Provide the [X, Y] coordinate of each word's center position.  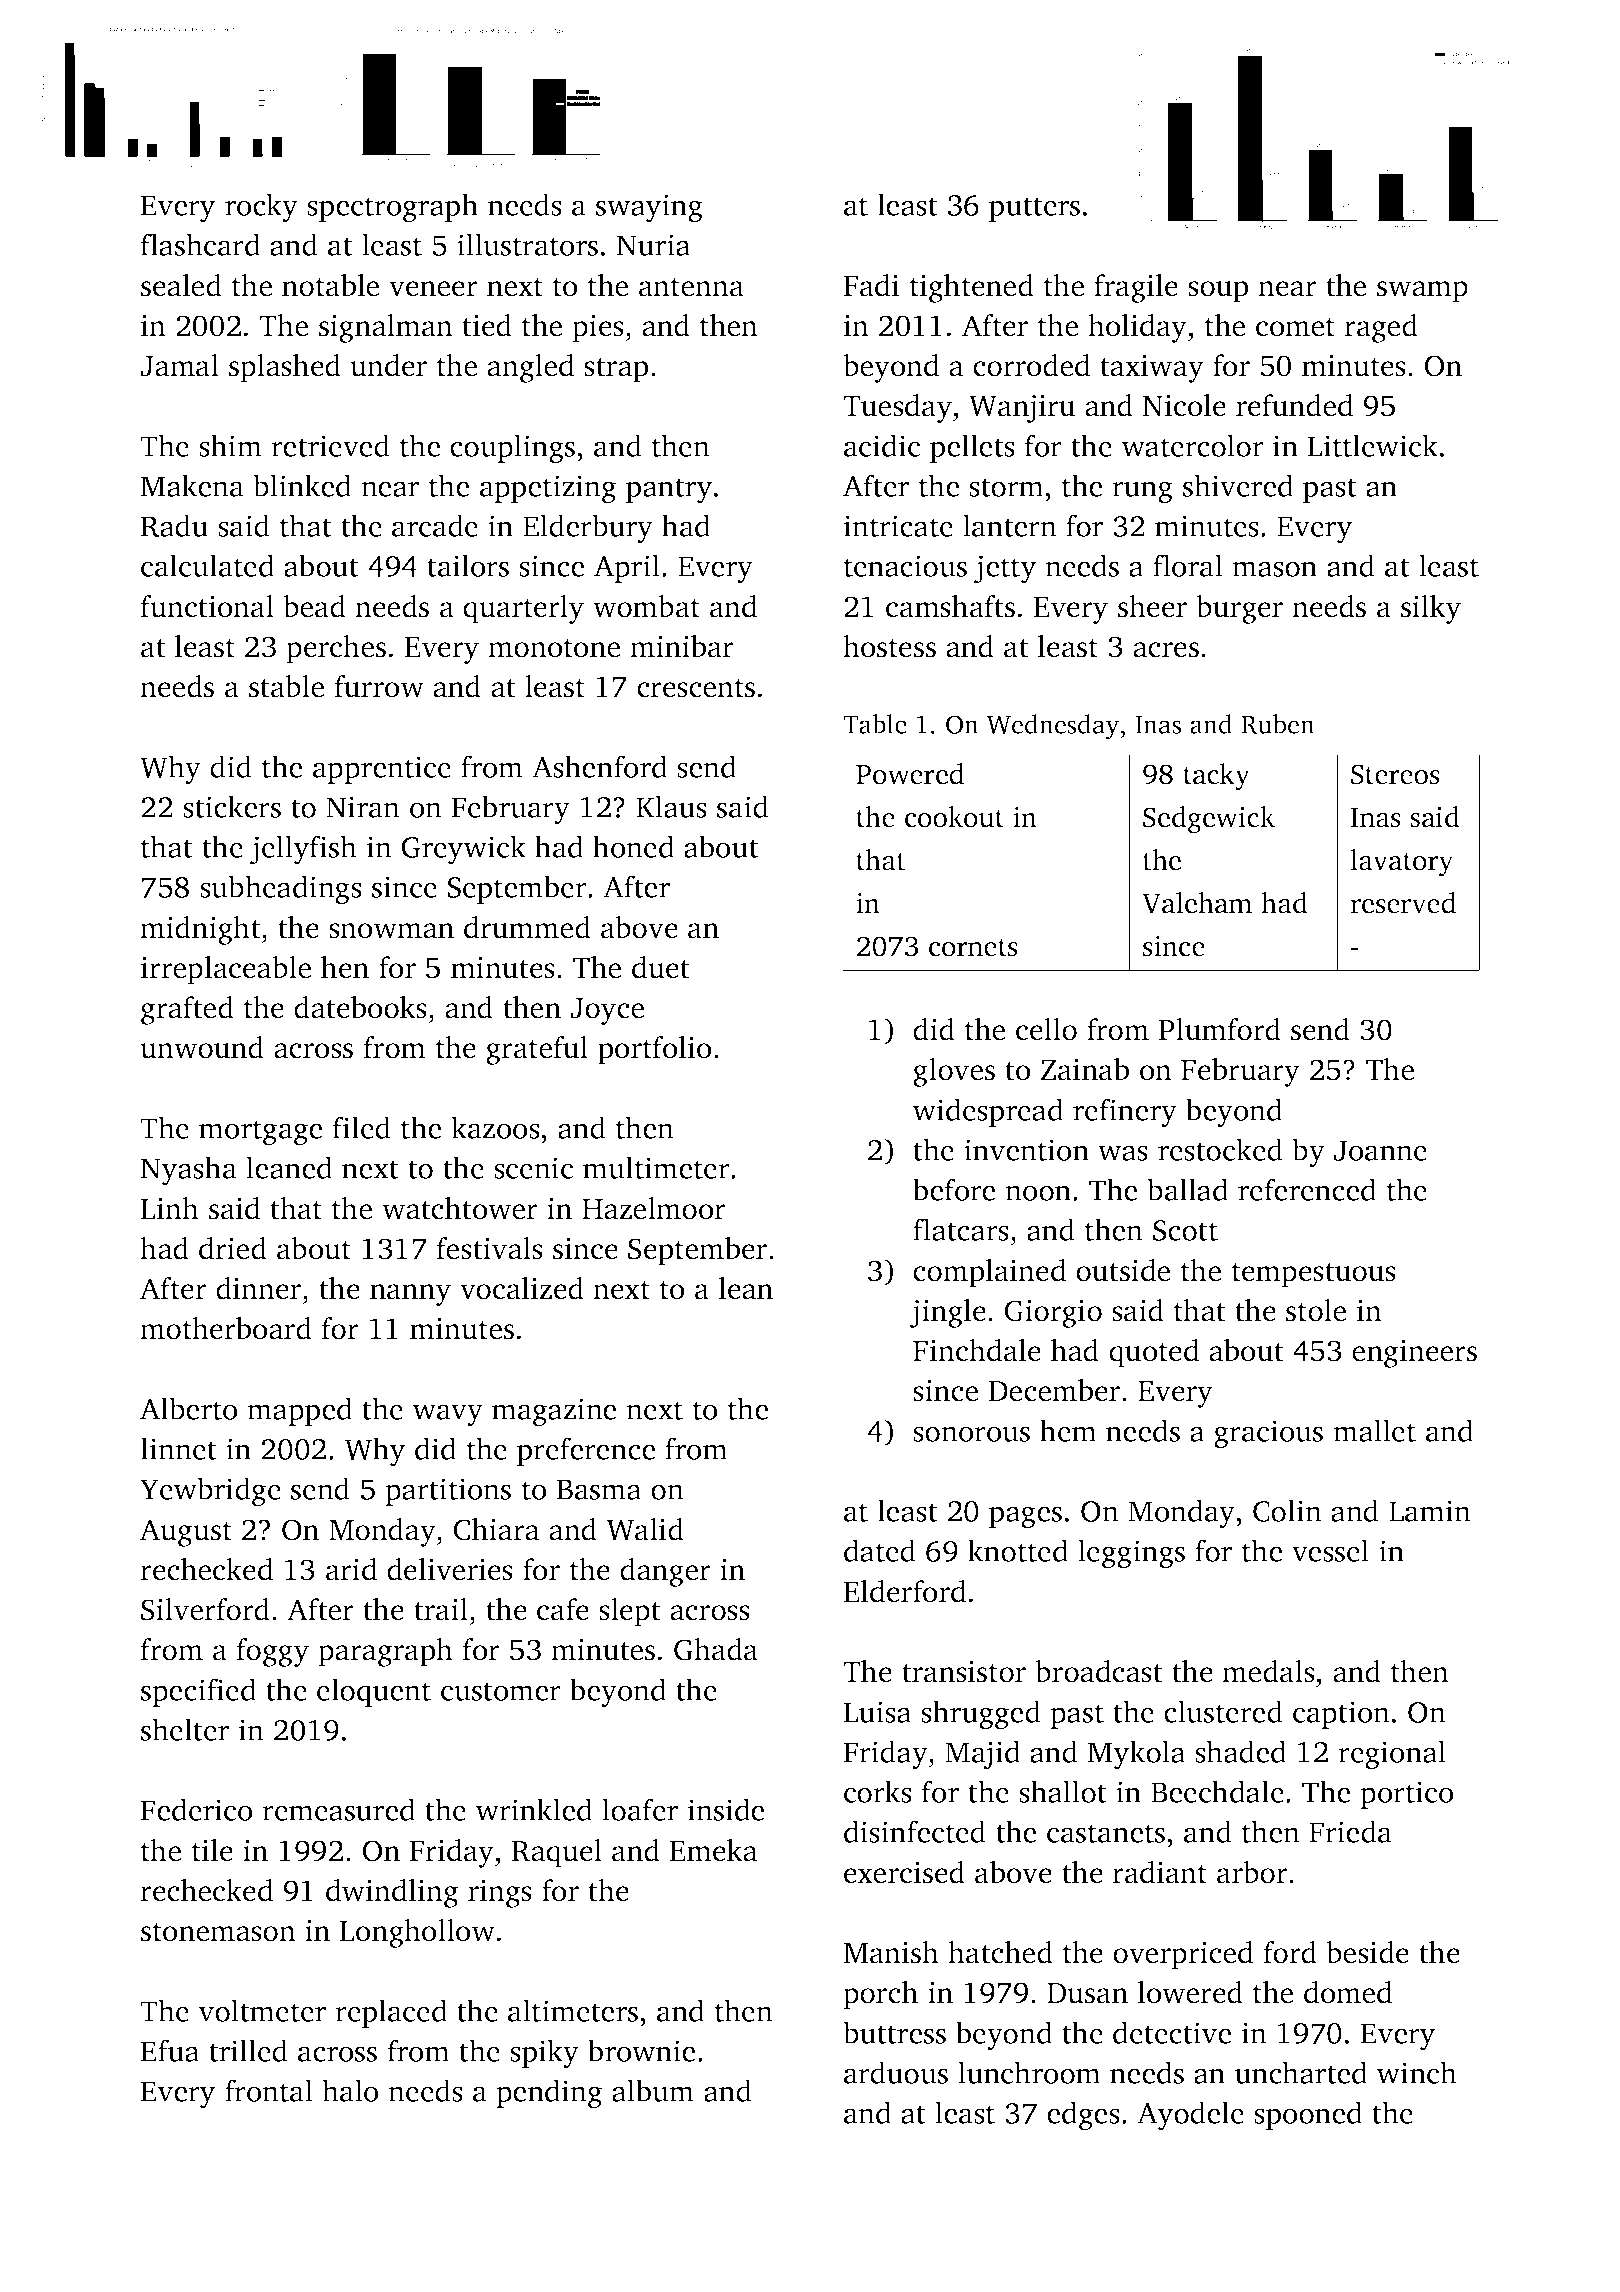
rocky [261, 208]
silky [1431, 609]
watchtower [460, 1208]
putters [1034, 209]
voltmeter [262, 2010]
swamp [1422, 292]
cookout [954, 817]
